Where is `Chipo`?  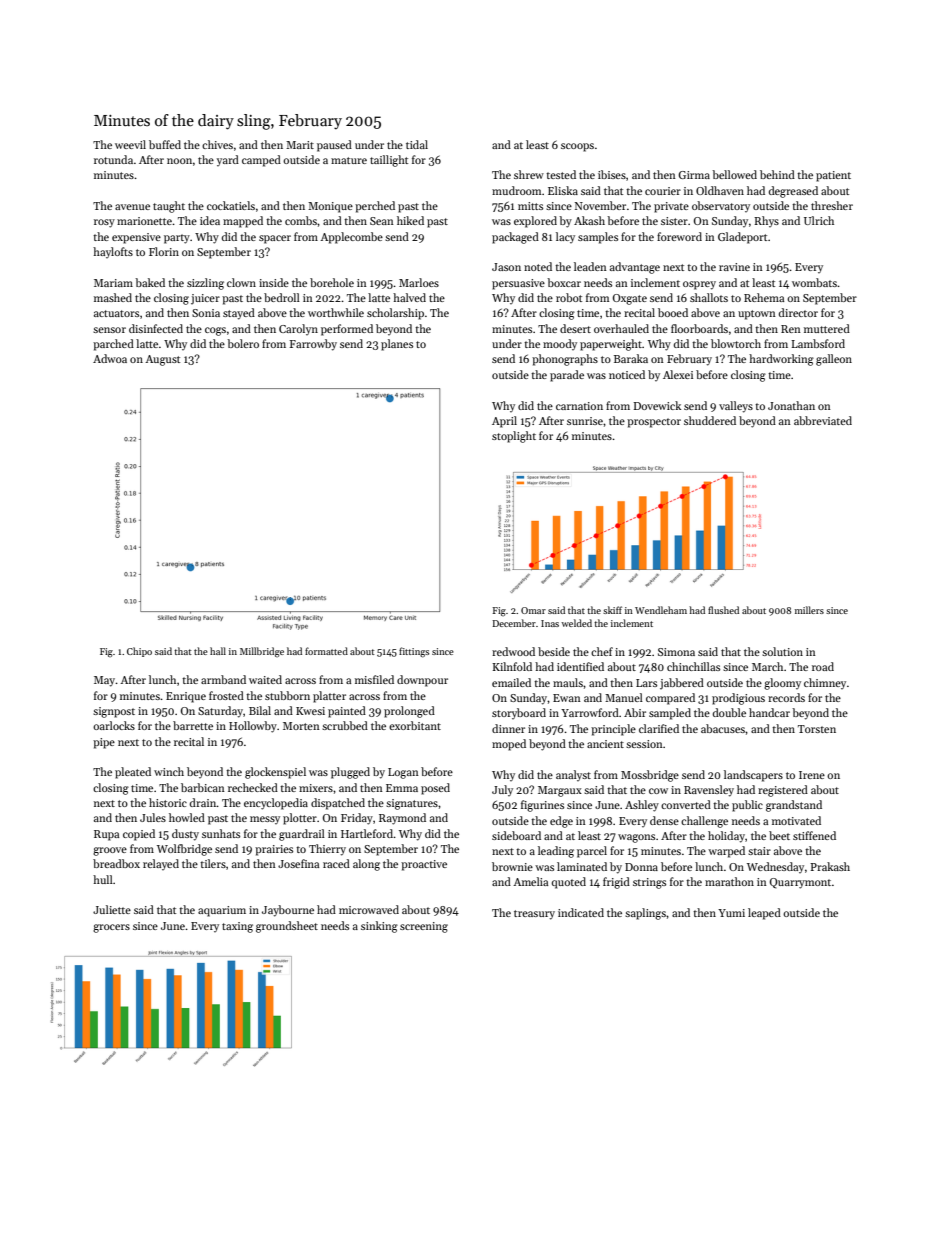 Chipo is located at coordinates (139, 652).
